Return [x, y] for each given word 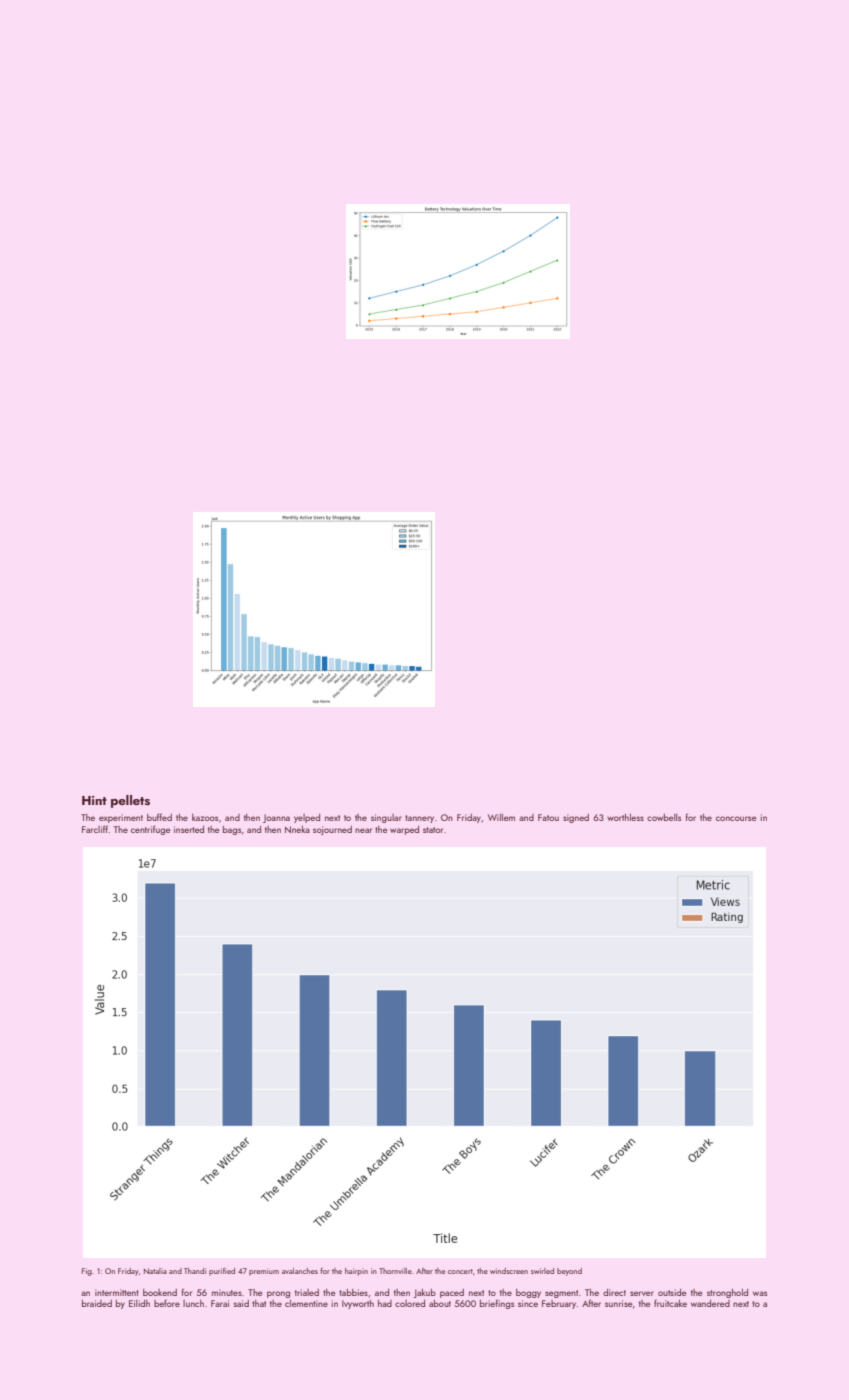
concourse [736, 818]
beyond [569, 1272]
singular [386, 818]
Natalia [155, 1271]
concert [460, 1271]
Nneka [297, 829]
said [241, 1303]
